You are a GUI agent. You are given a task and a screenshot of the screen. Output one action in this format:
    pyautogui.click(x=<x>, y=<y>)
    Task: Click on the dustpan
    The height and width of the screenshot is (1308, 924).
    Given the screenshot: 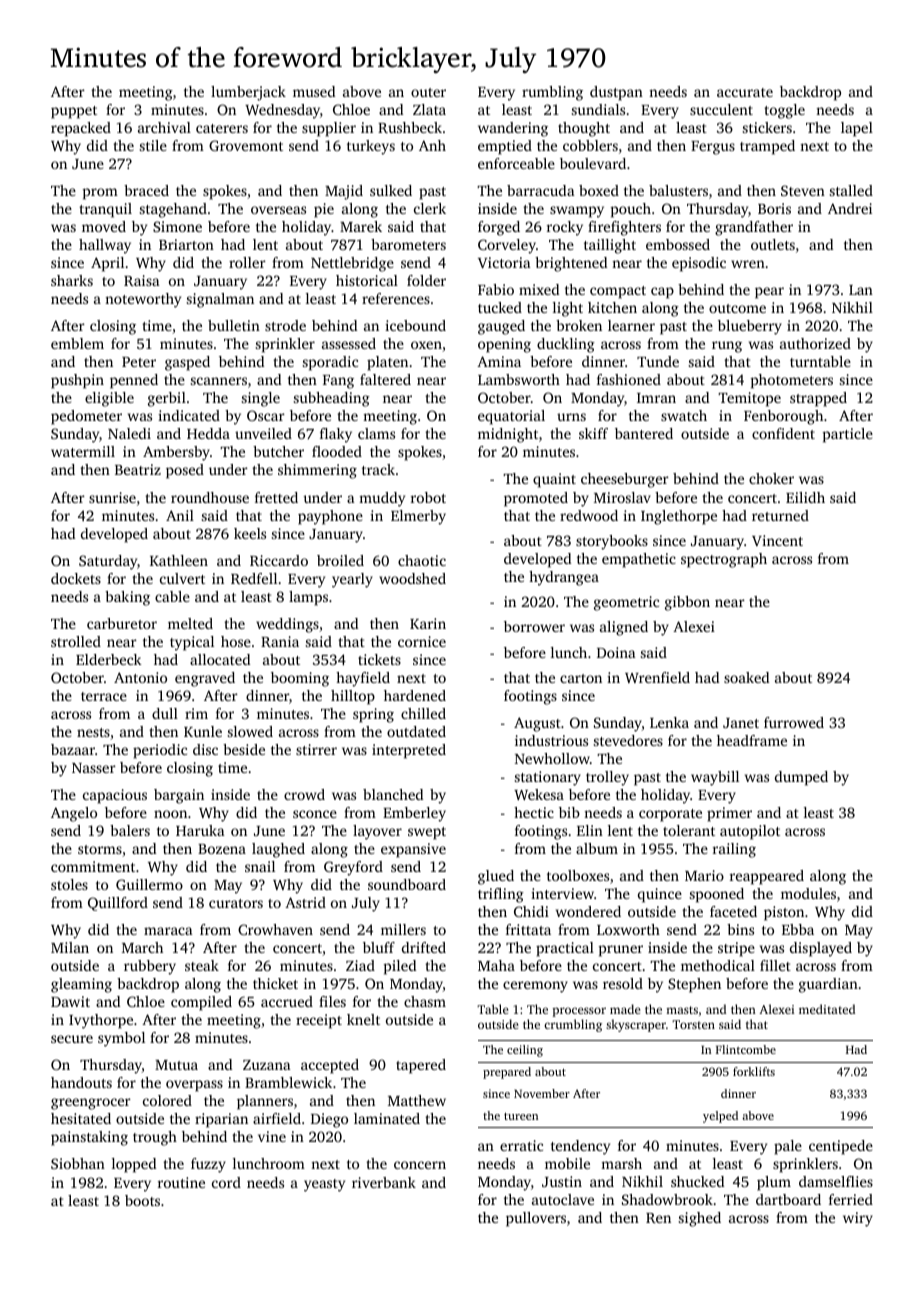 What is the action you would take?
    pyautogui.click(x=616, y=93)
